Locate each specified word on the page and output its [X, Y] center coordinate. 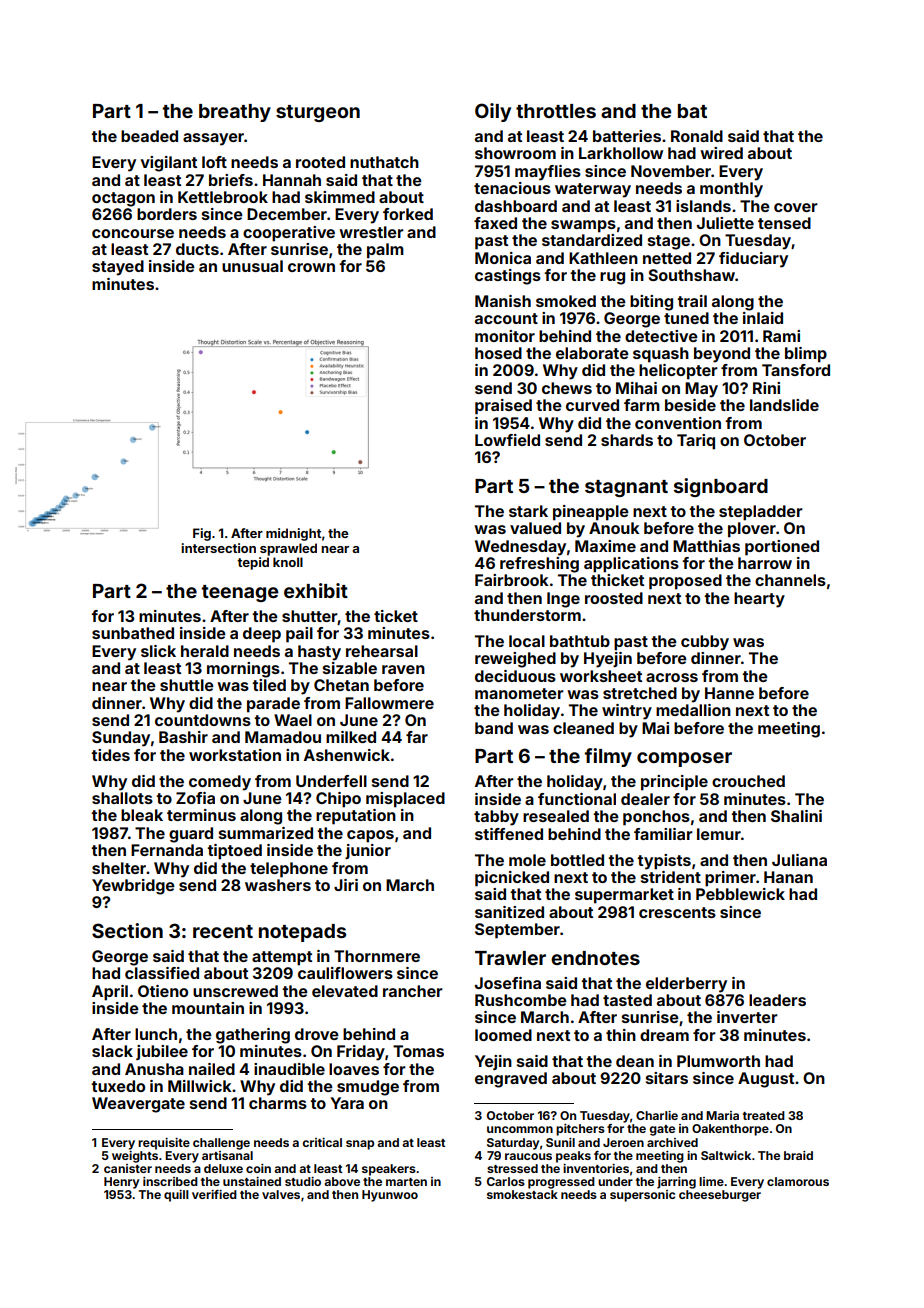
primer [730, 879]
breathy [235, 113]
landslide [784, 405]
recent [223, 931]
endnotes [595, 958]
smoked [566, 301]
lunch [156, 1034]
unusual [252, 266]
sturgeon [318, 113]
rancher [413, 991]
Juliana [799, 860]
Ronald [697, 136]
